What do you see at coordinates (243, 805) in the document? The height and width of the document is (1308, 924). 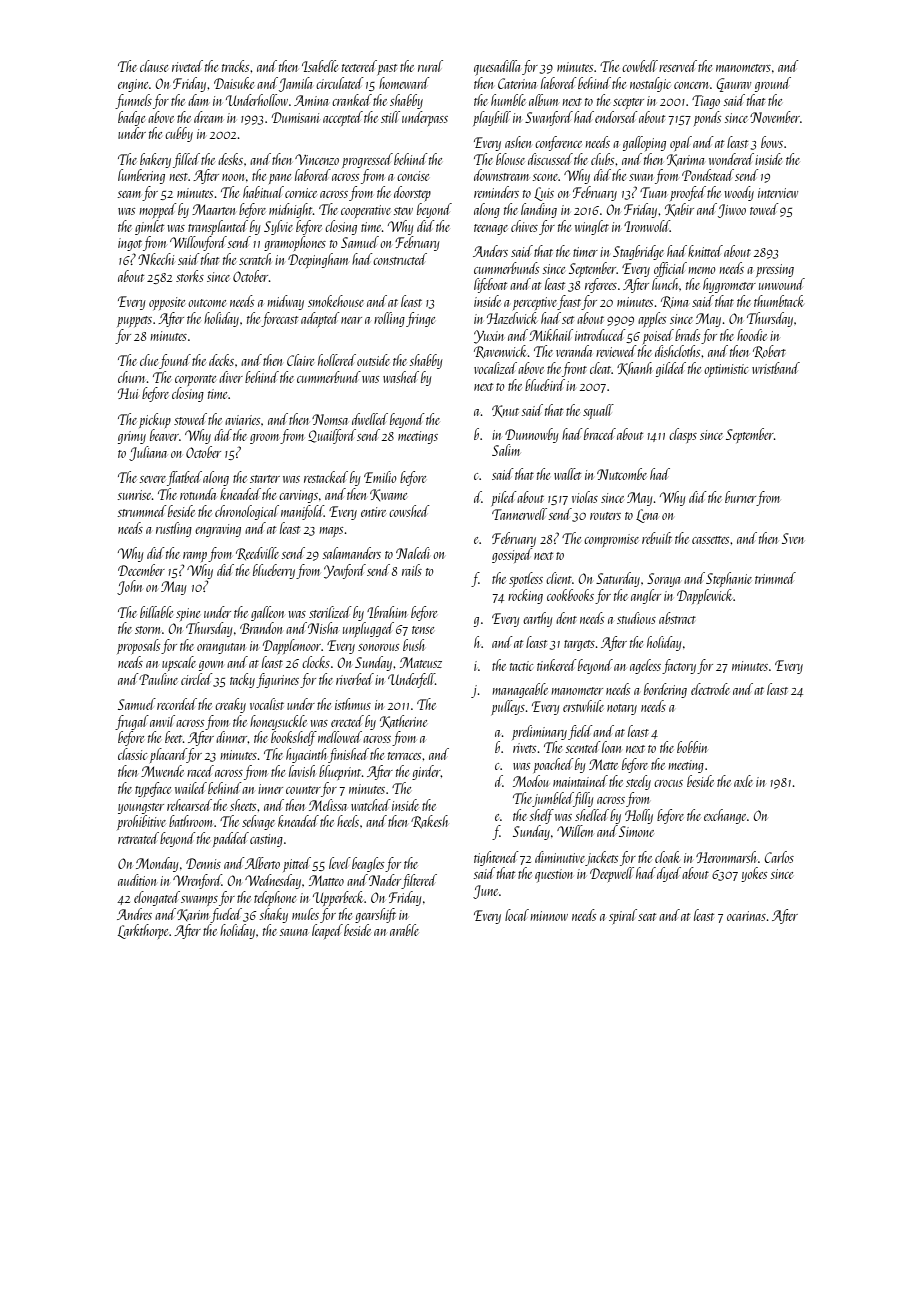 I see `sheets` at bounding box center [243, 805].
